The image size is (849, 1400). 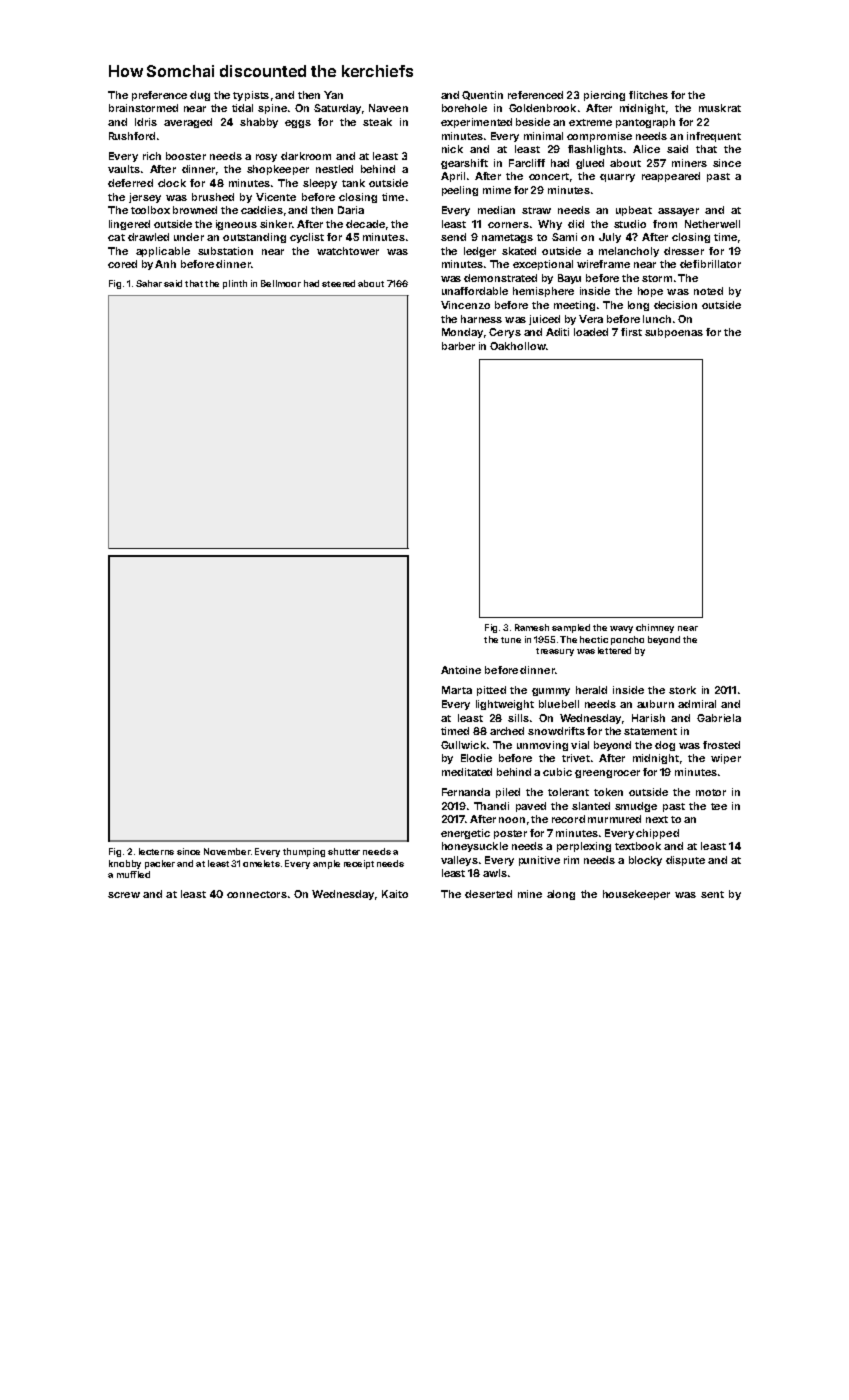 I want to click on Marta, so click(x=457, y=690).
